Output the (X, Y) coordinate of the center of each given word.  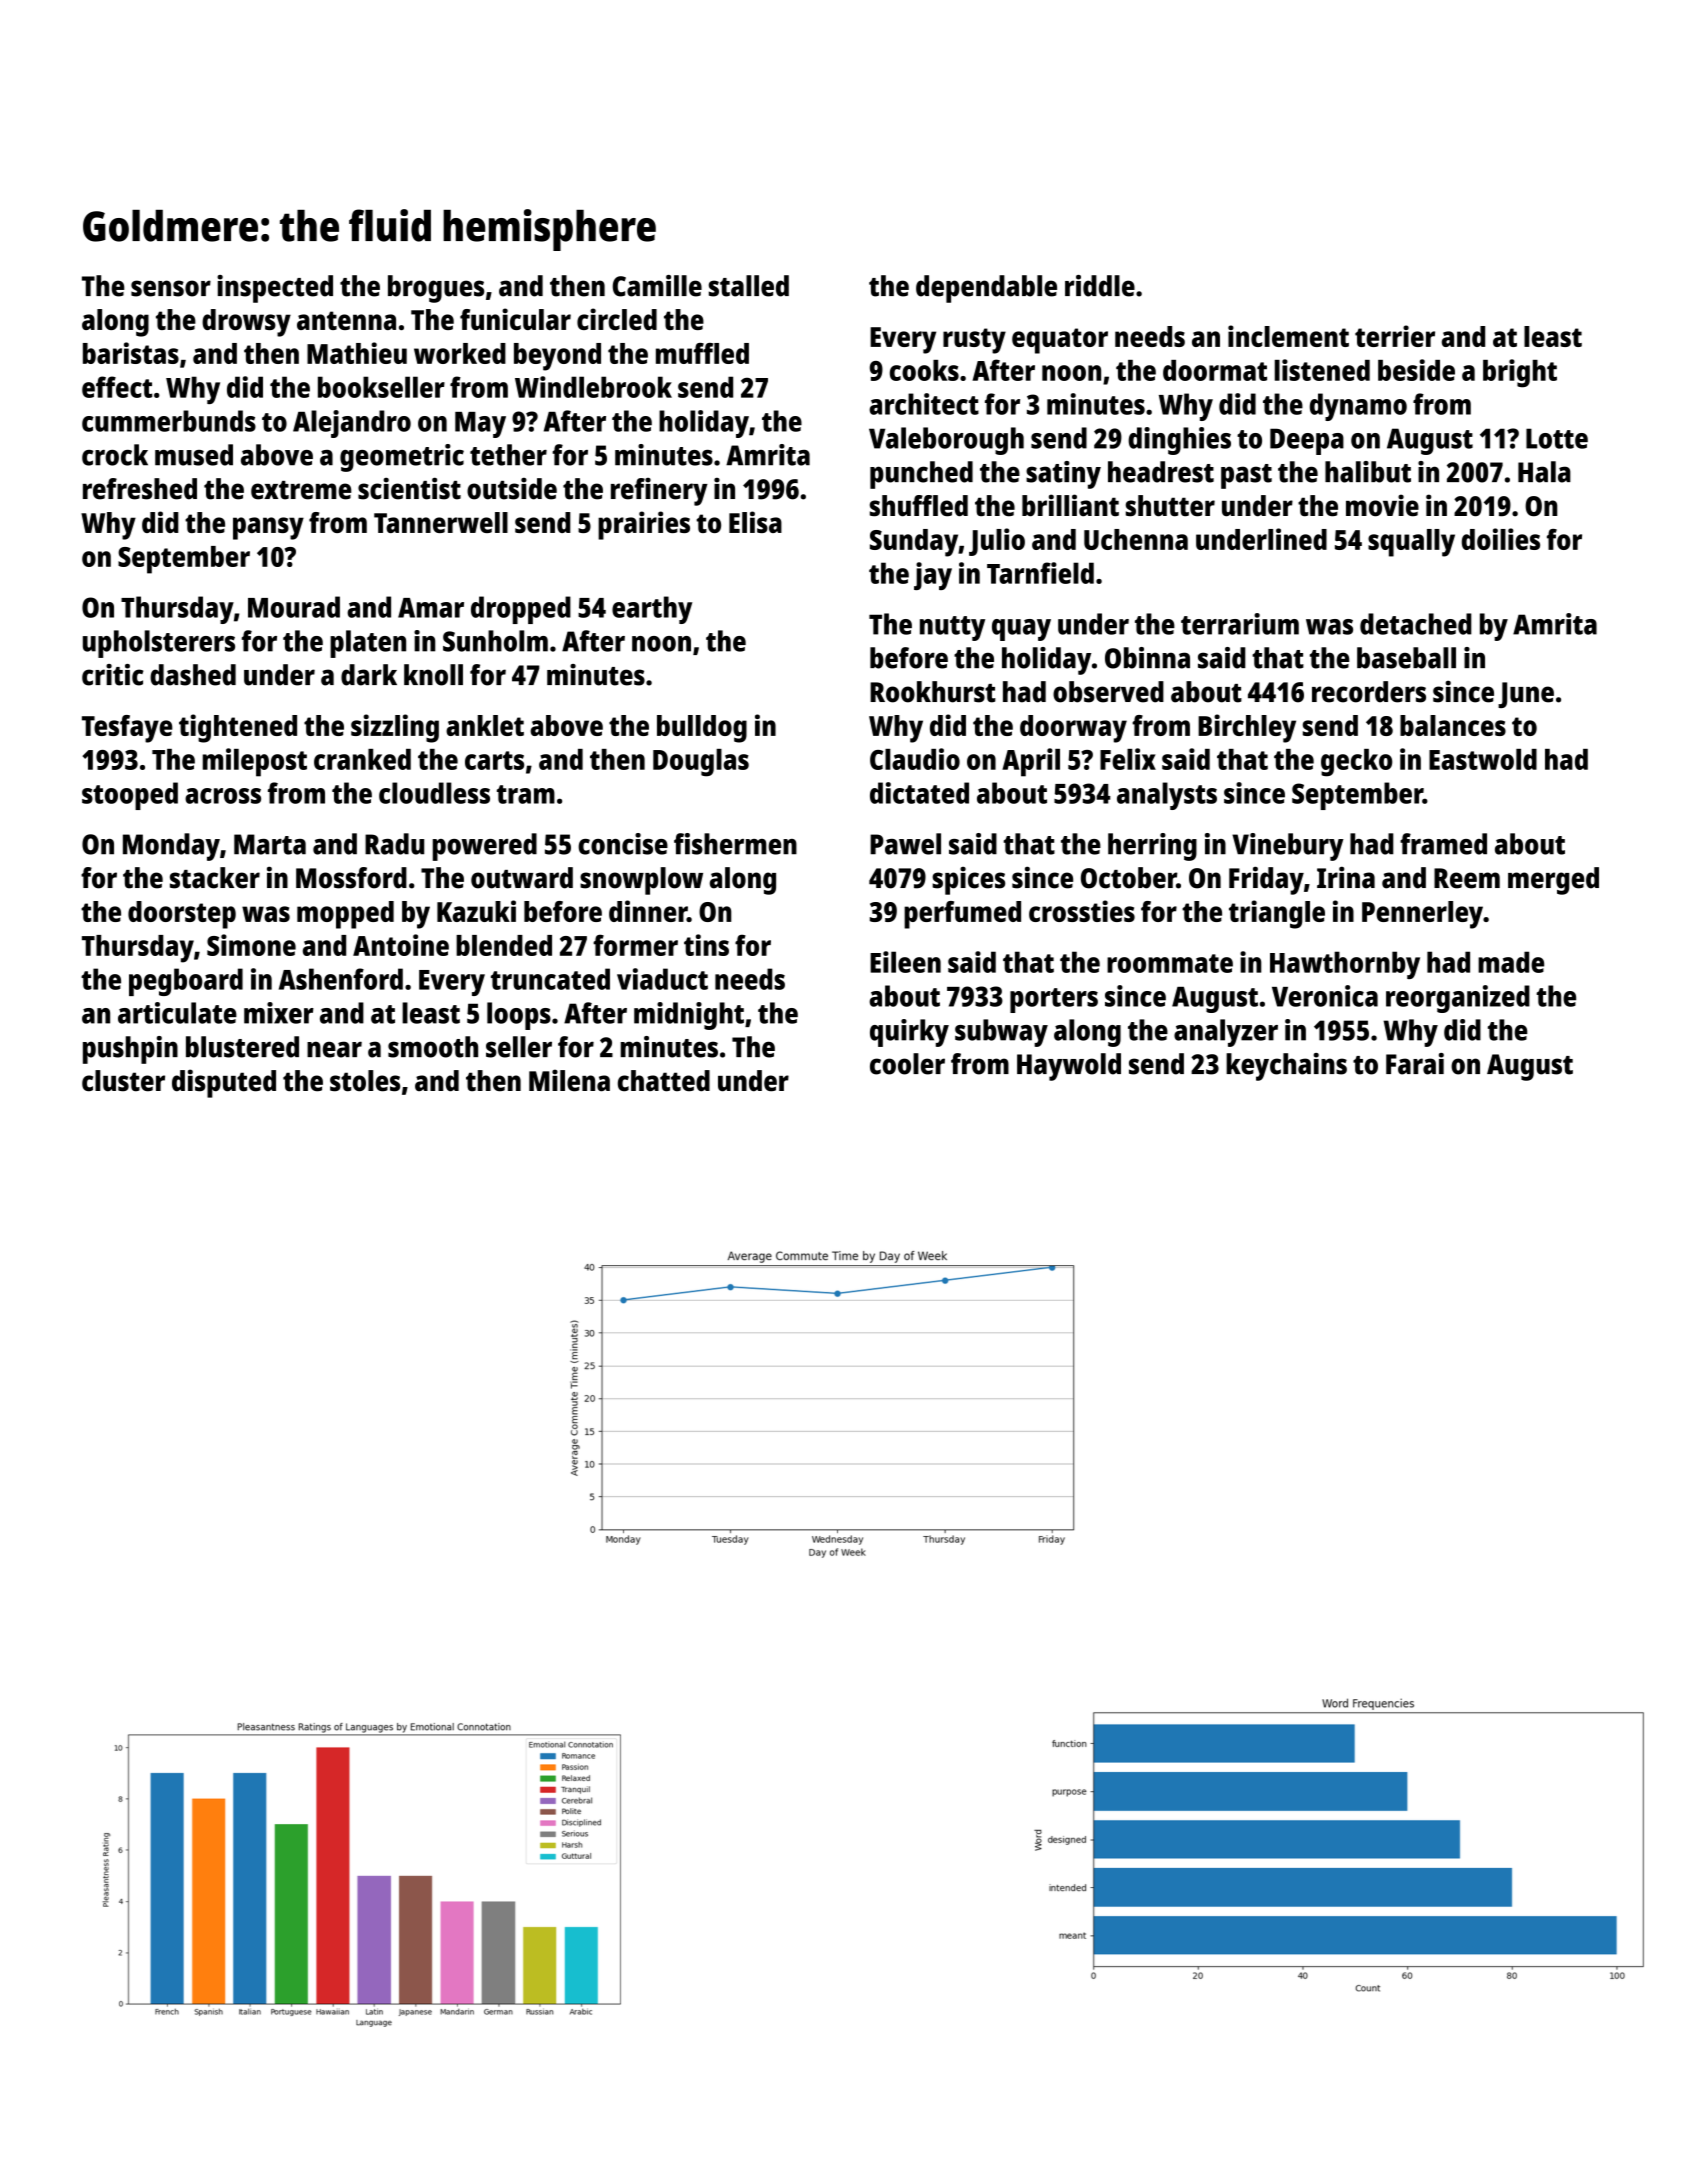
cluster (123, 1081)
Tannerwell (441, 522)
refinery (659, 492)
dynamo (1358, 407)
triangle (1277, 914)
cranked (362, 759)
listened (1322, 370)
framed (1443, 844)
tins (706, 945)
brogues (436, 289)
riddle (1100, 286)
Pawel (905, 844)
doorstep (182, 915)
